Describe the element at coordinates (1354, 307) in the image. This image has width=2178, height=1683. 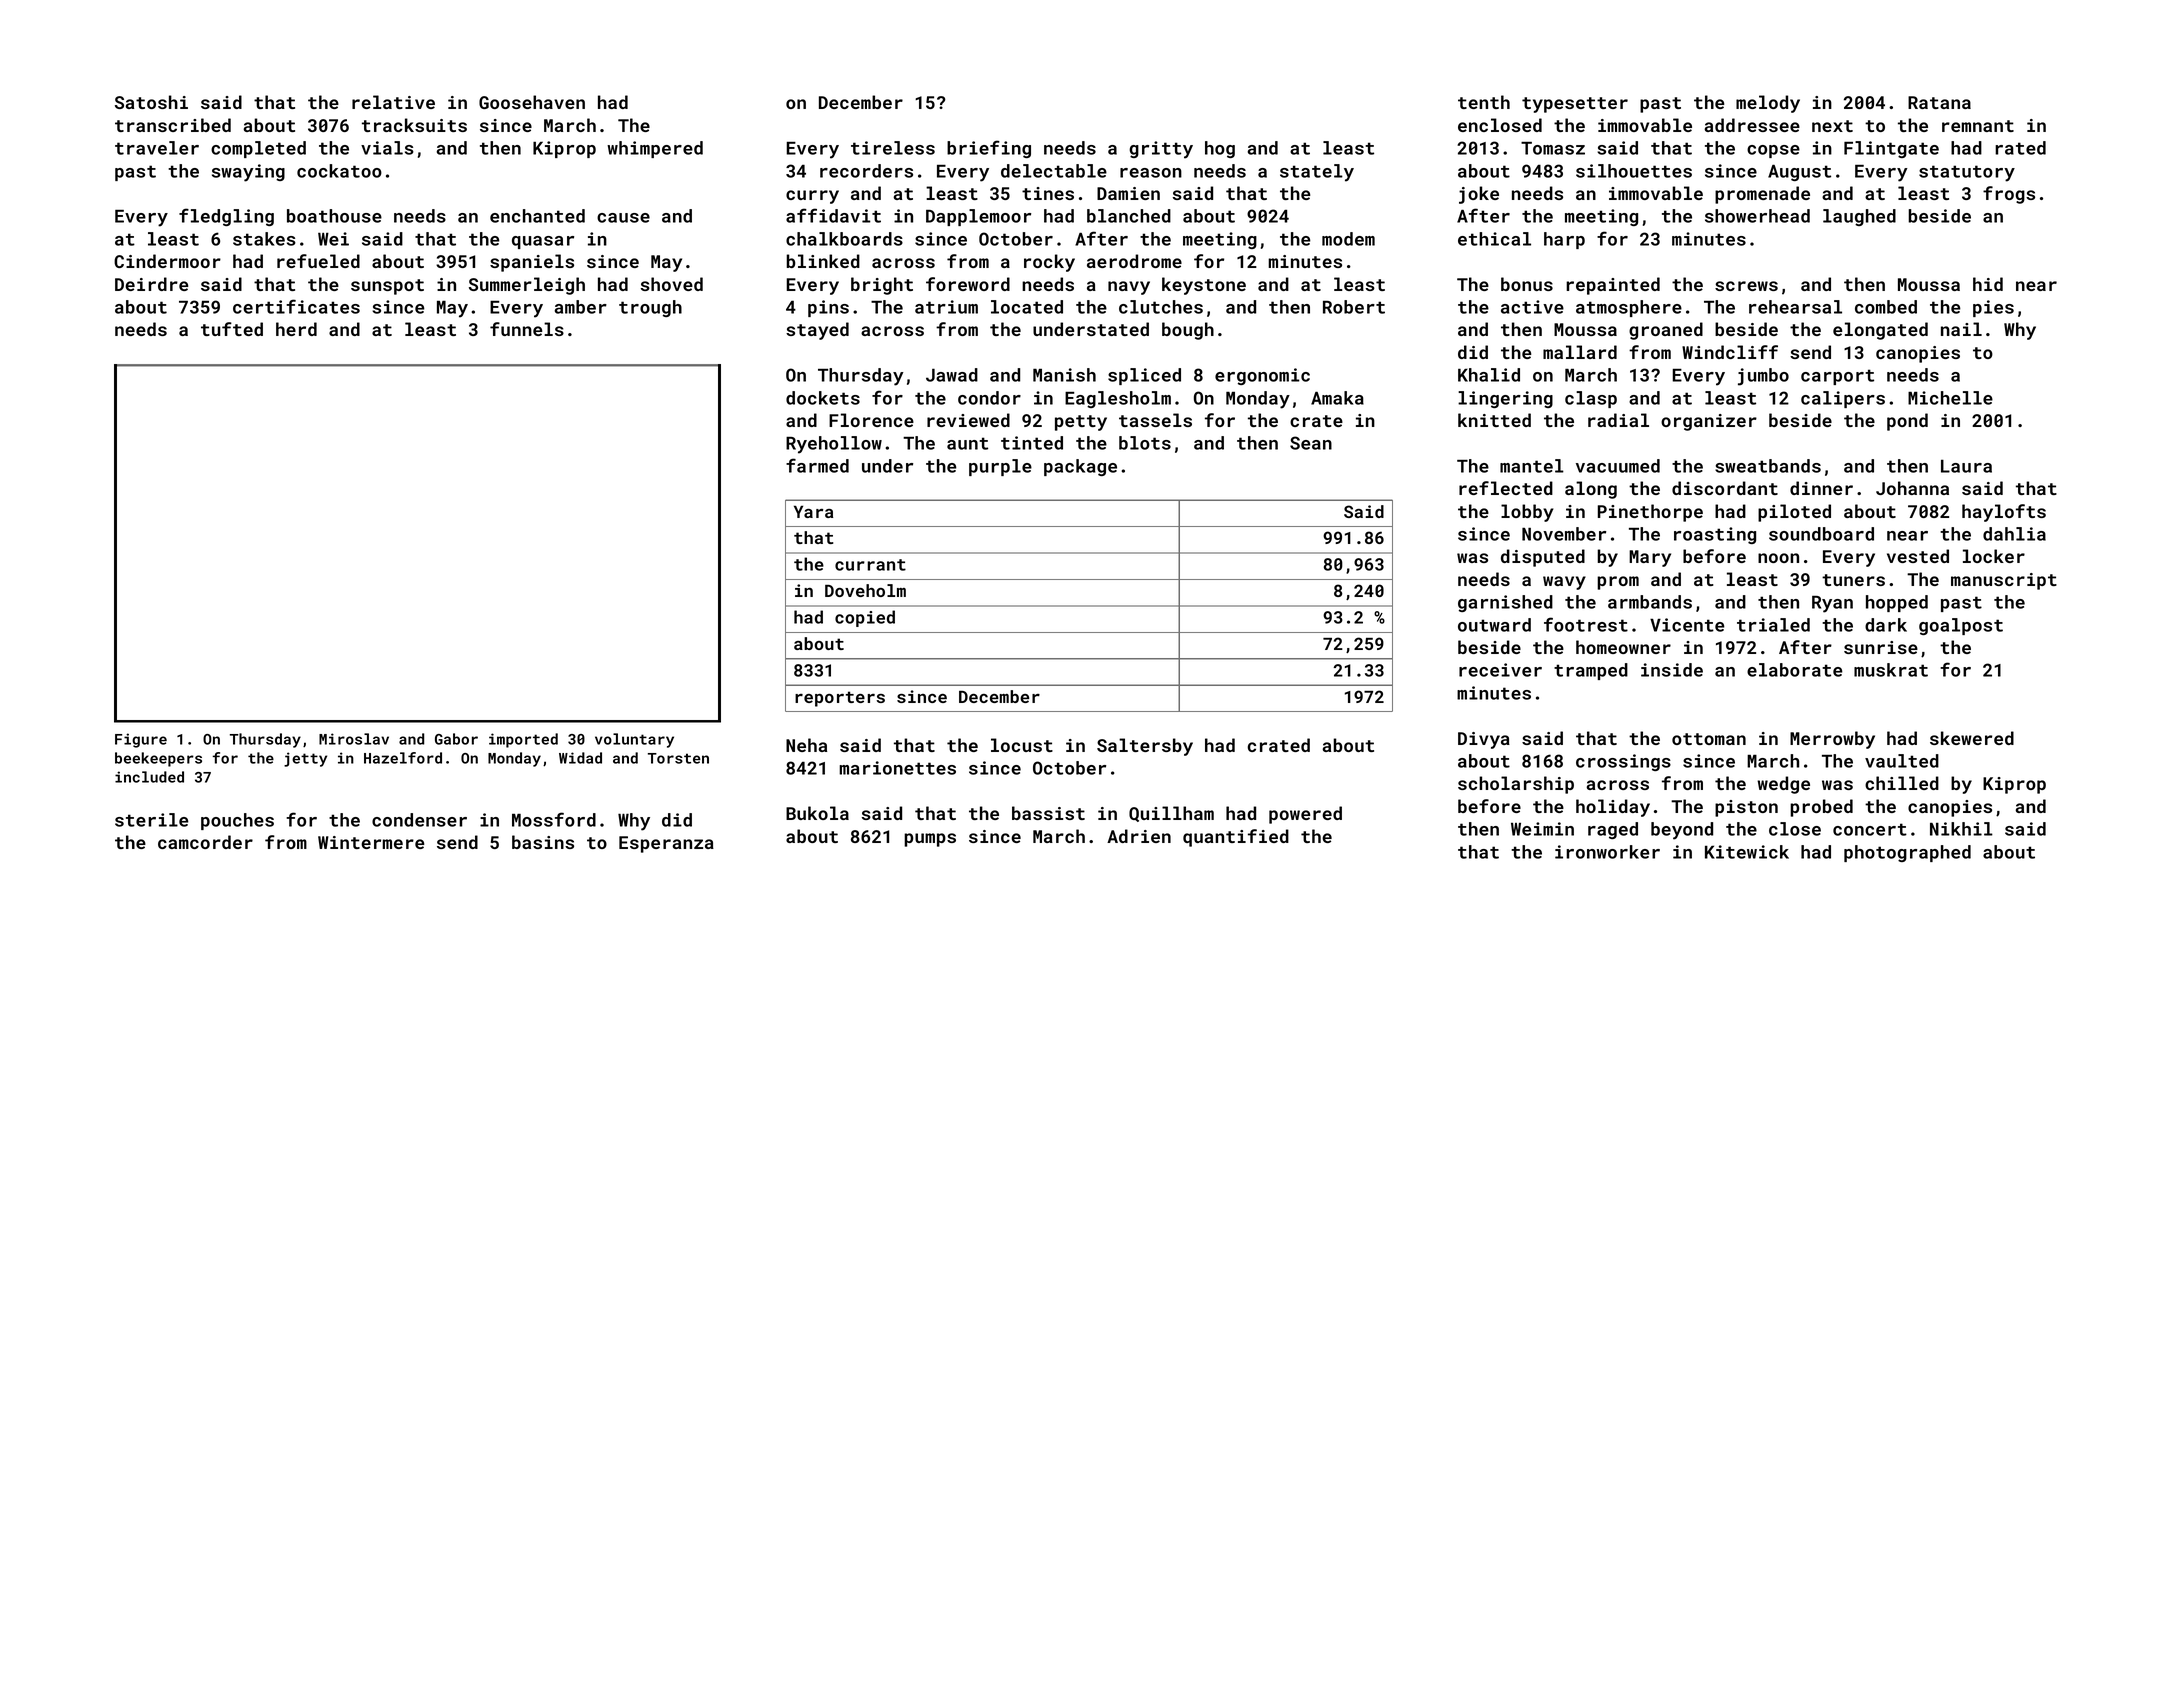
I see `Robert` at that location.
